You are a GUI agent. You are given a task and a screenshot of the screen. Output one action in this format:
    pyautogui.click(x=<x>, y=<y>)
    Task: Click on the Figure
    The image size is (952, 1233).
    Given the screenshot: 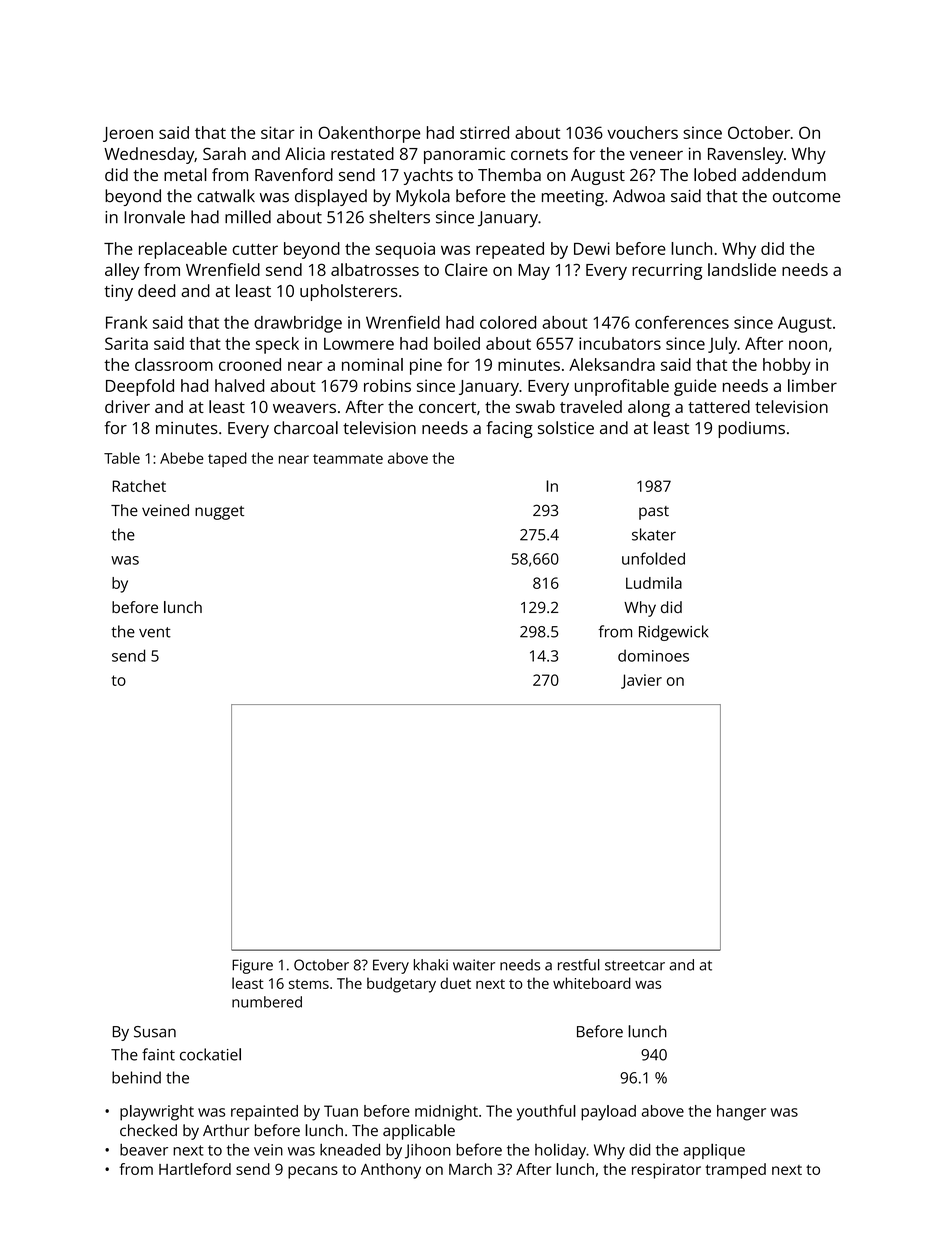 What is the action you would take?
    pyautogui.click(x=252, y=966)
